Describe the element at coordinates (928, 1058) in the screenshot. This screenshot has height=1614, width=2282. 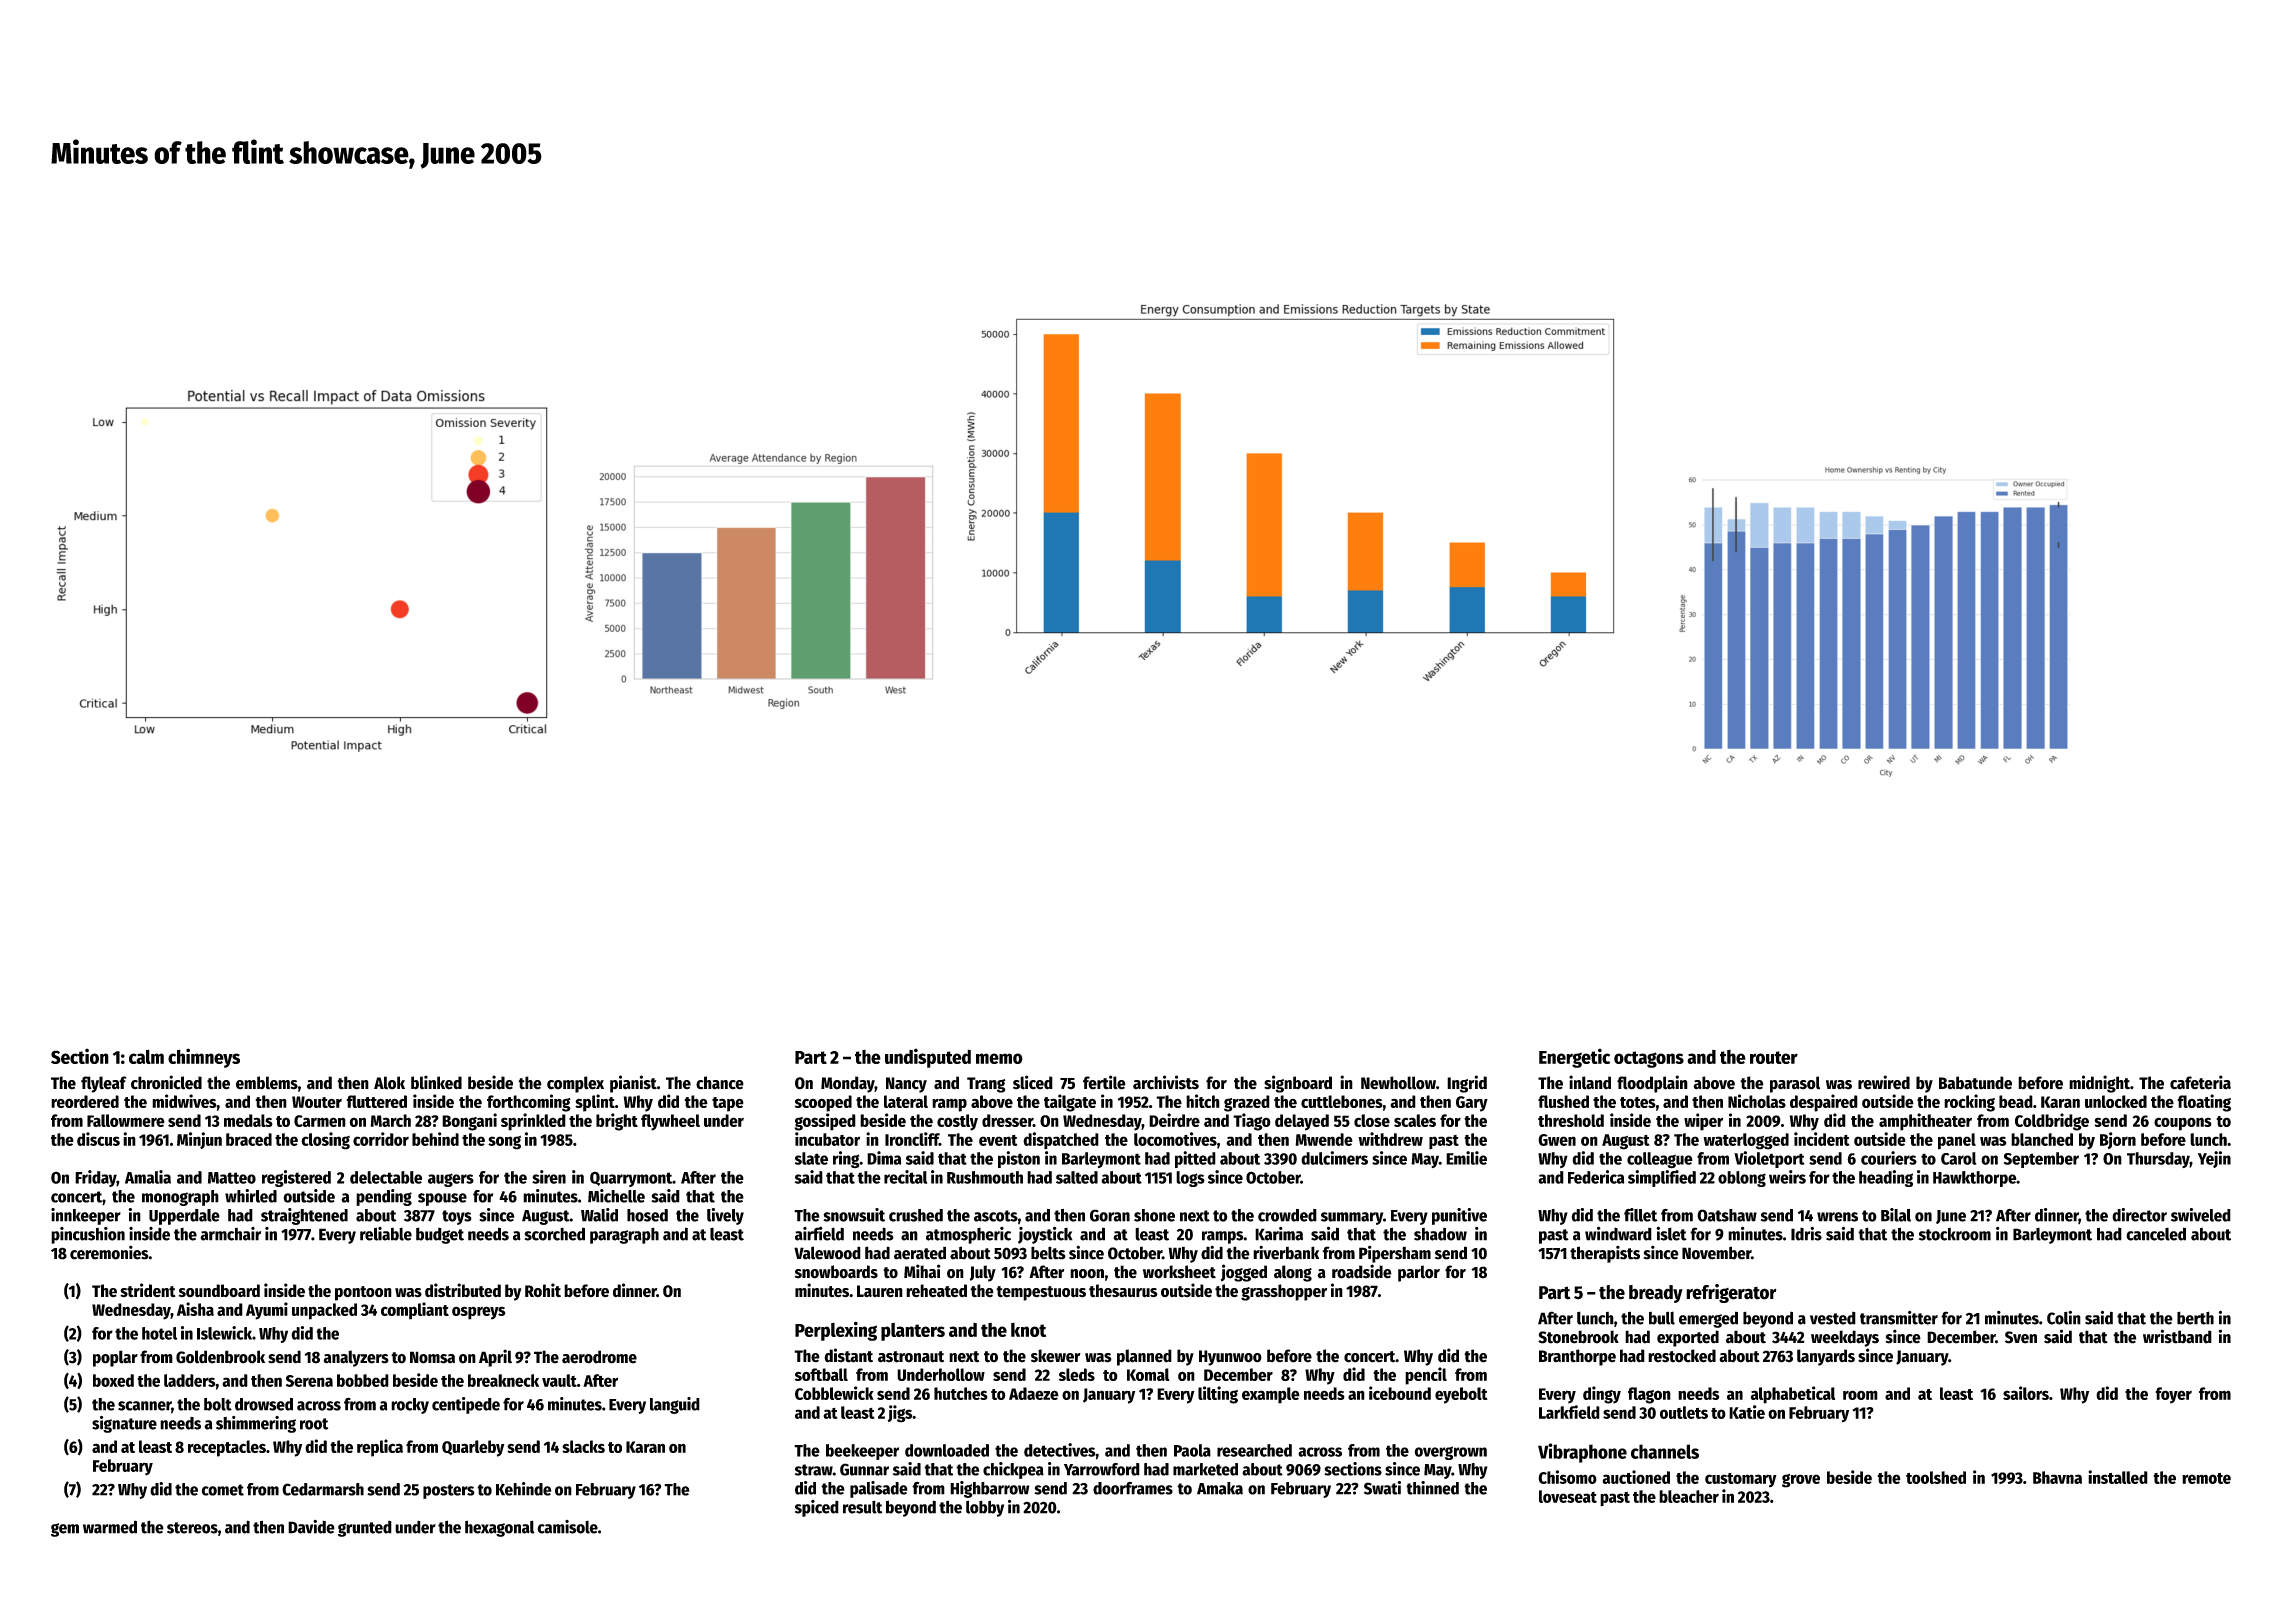
I see `undisputed` at that location.
